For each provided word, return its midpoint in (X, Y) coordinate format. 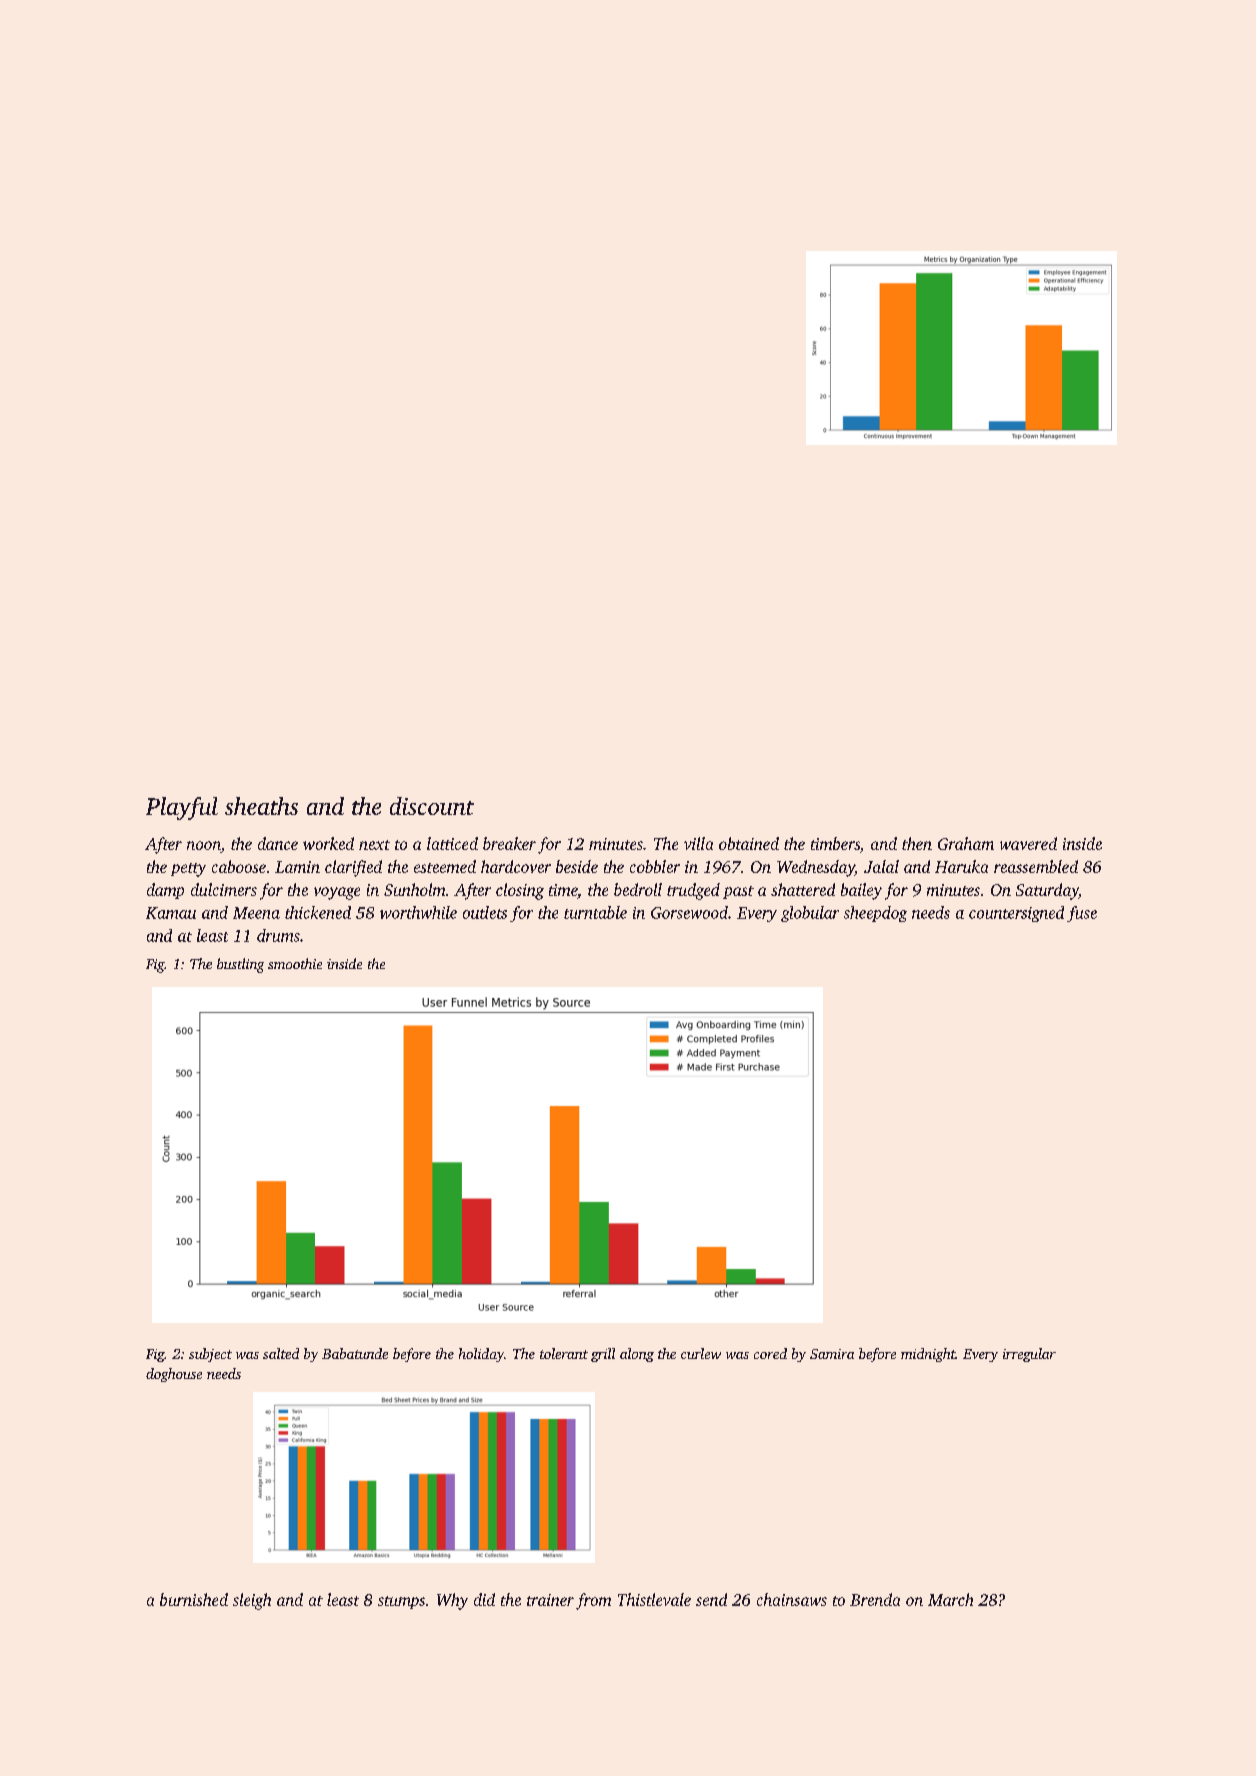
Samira (832, 1354)
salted (281, 1353)
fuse (1082, 914)
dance (278, 843)
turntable (595, 912)
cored (770, 1353)
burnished (194, 1599)
